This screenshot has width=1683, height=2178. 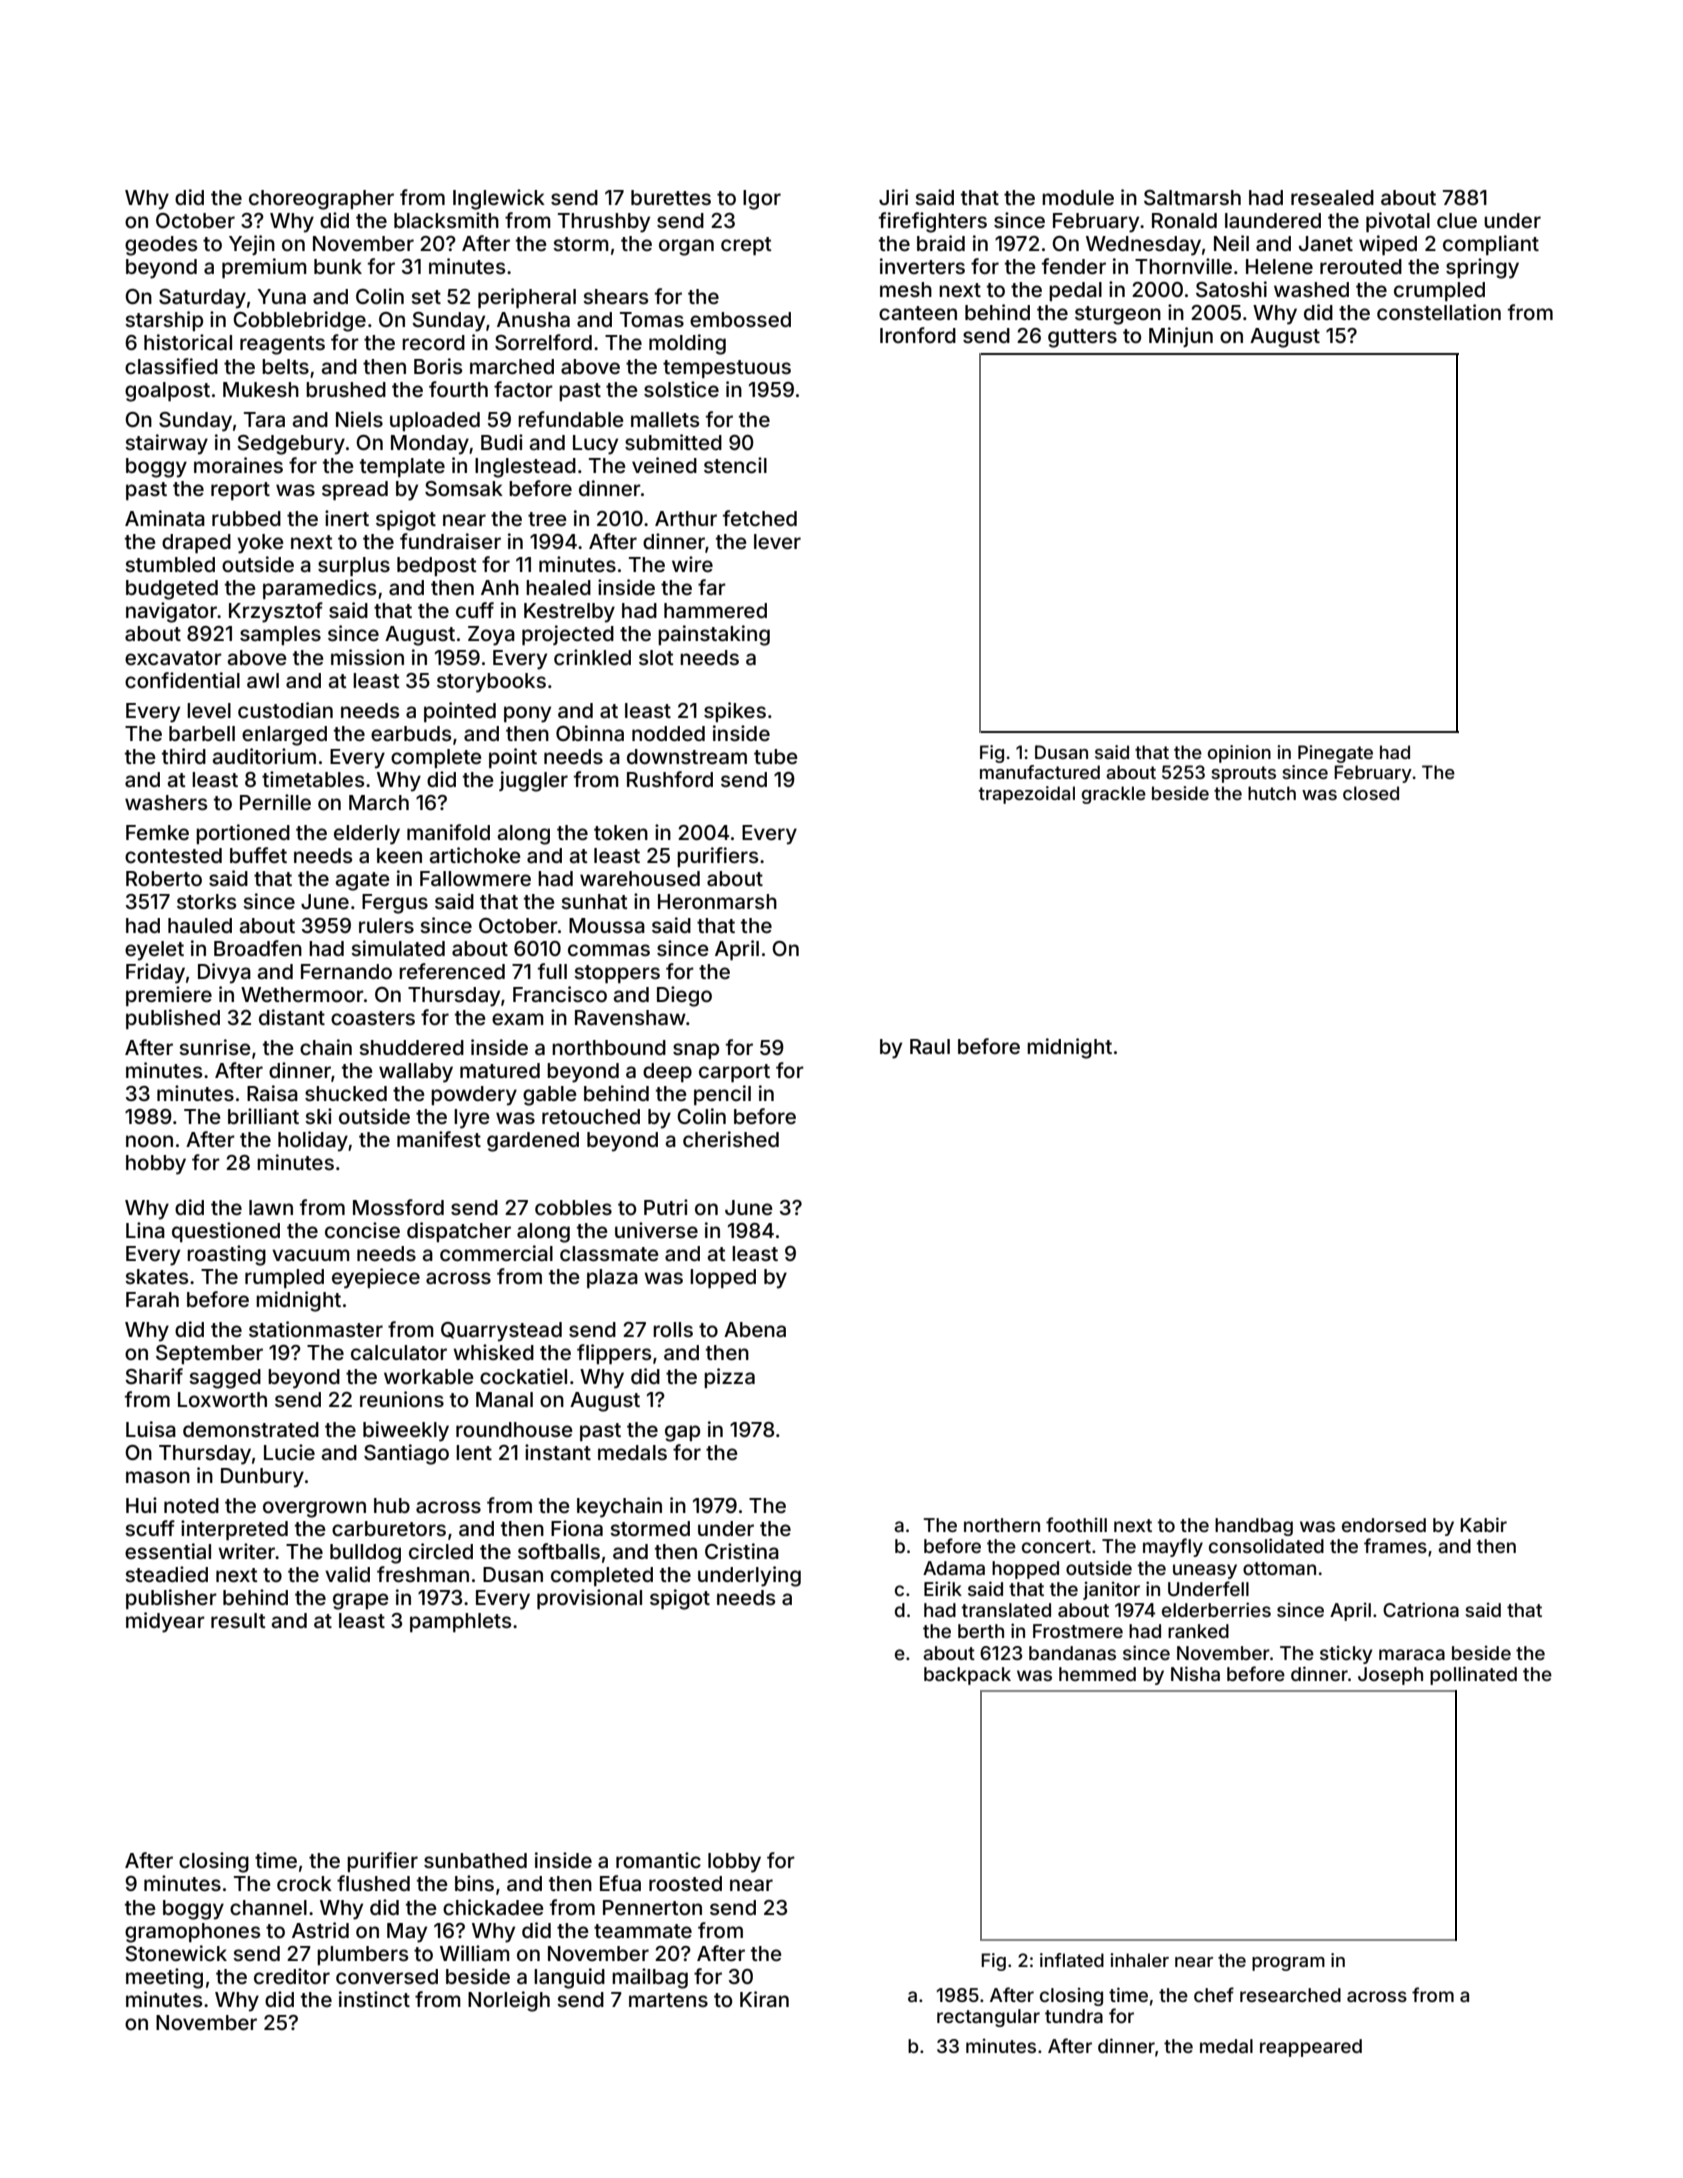 I want to click on classified, so click(x=171, y=366).
